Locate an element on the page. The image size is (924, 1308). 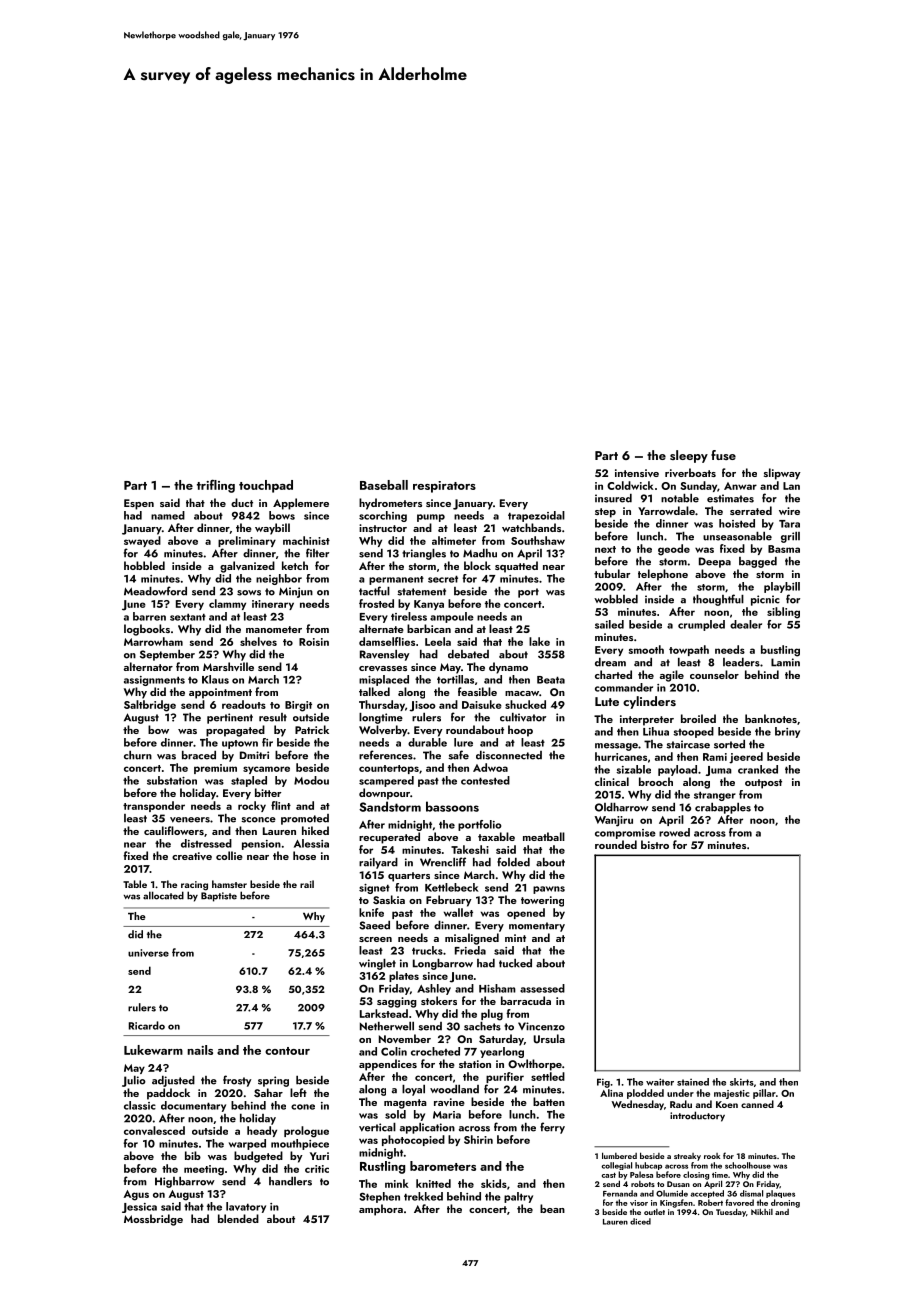
convalesced is located at coordinates (154, 1130).
